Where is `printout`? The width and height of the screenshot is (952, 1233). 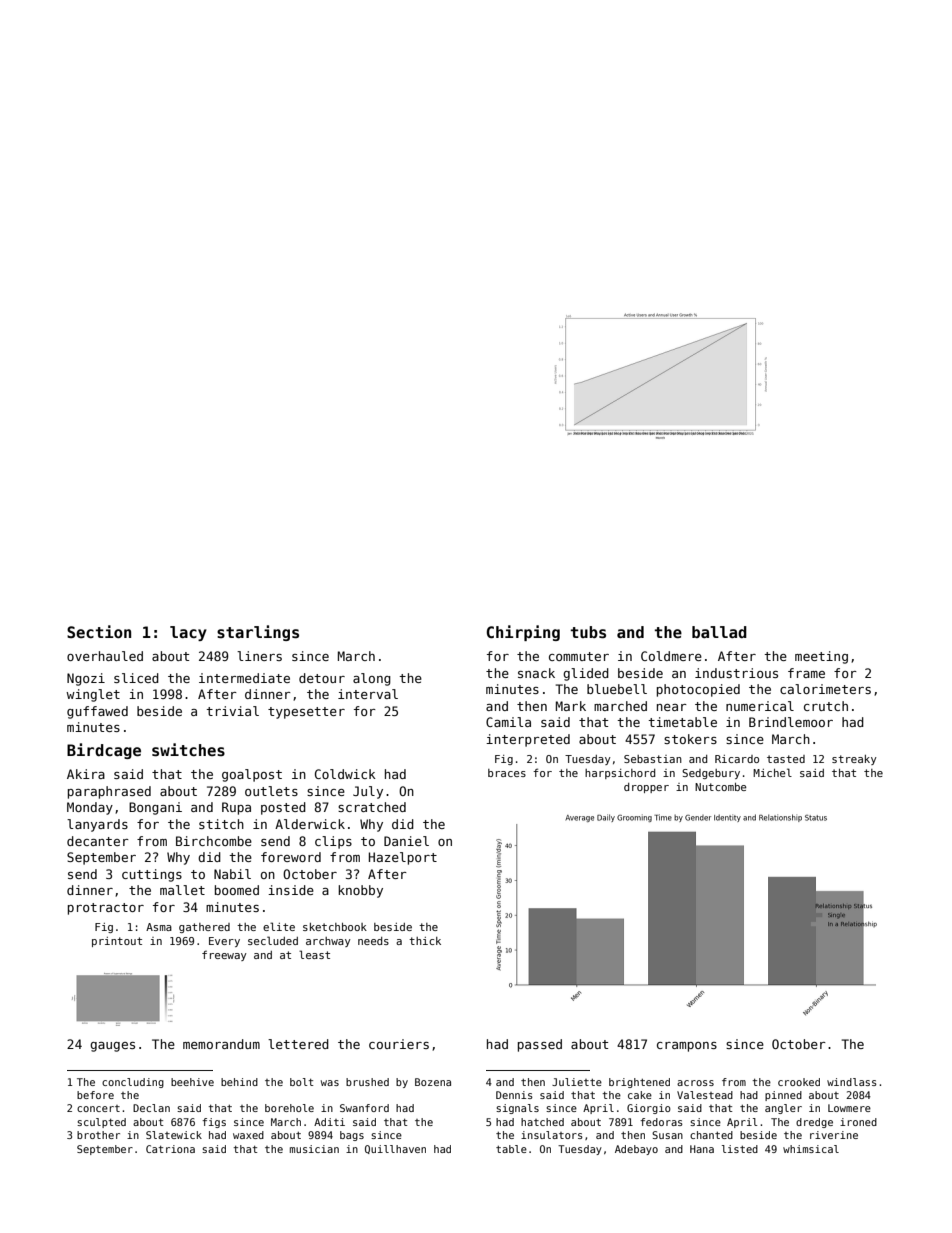
printout is located at coordinates (117, 942).
